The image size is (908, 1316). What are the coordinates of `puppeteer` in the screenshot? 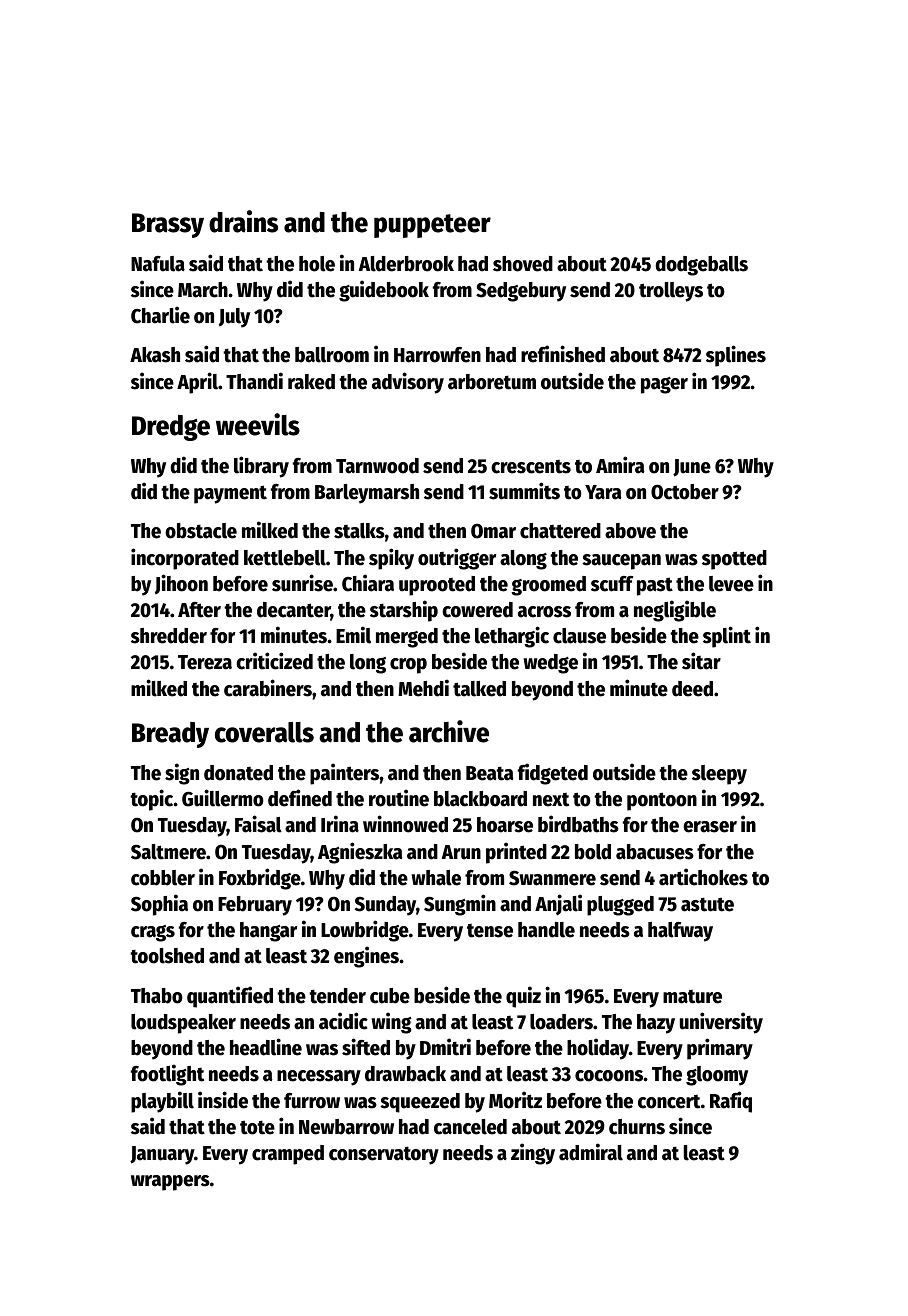 It's located at (432, 226).
